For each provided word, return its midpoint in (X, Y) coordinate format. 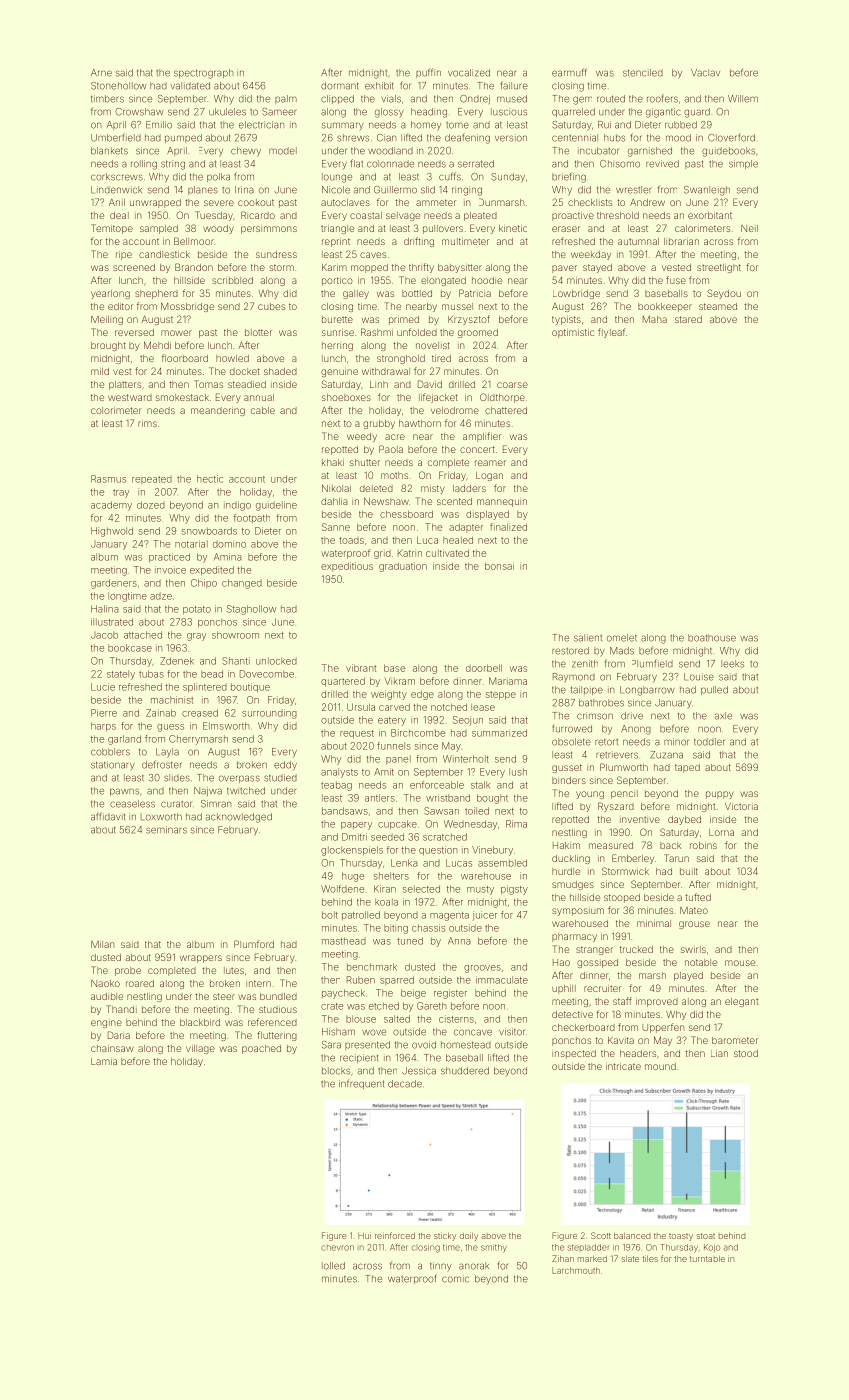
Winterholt (466, 759)
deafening (467, 138)
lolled (333, 1266)
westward (130, 397)
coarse (512, 385)
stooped (622, 898)
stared (688, 319)
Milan (102, 944)
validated (190, 86)
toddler (709, 742)
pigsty (514, 890)
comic (455, 1279)
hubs (614, 138)
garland (124, 740)
